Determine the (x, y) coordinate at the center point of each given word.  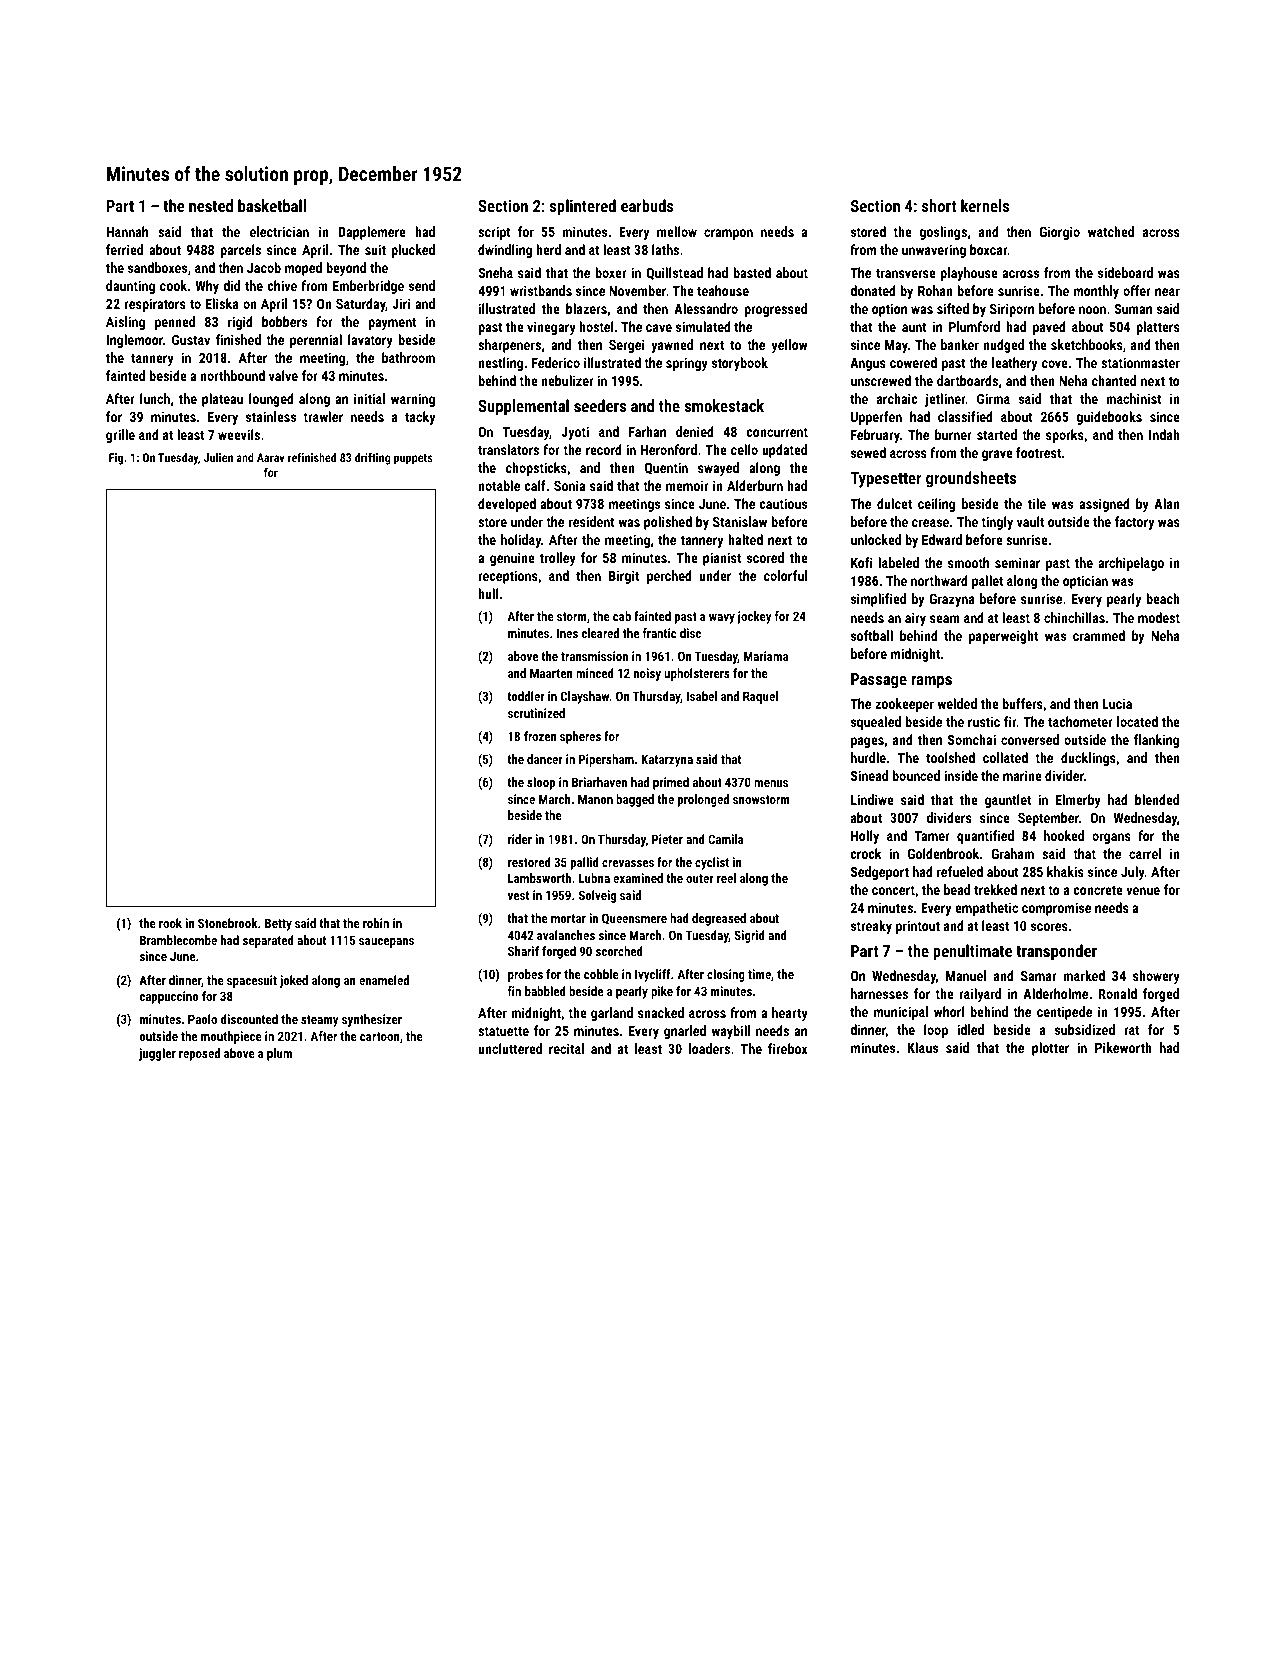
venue (1143, 891)
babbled (545, 991)
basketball (272, 205)
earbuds (647, 205)
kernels (985, 205)
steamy (320, 1021)
